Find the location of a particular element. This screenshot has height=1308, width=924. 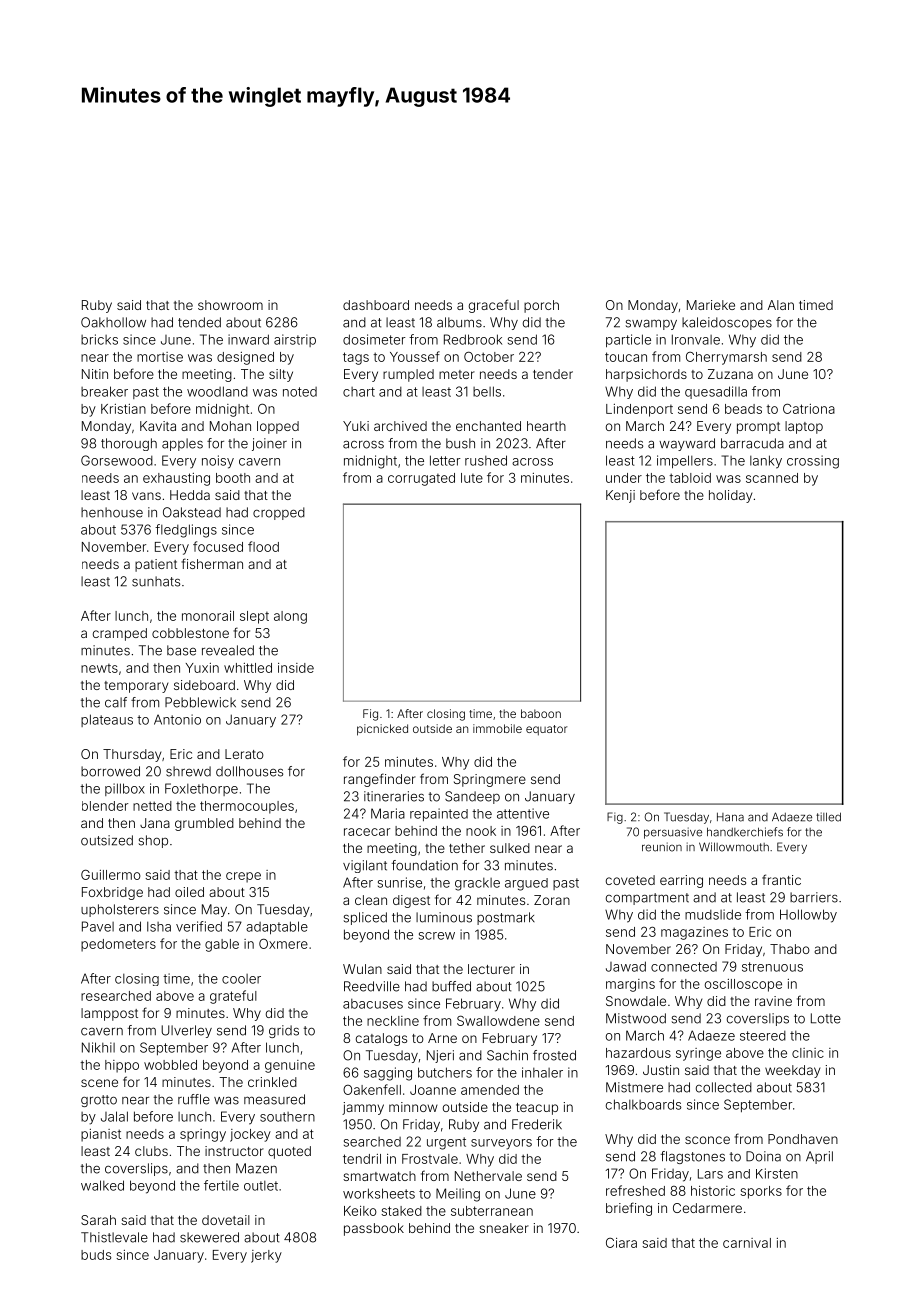

passbook is located at coordinates (374, 1229).
